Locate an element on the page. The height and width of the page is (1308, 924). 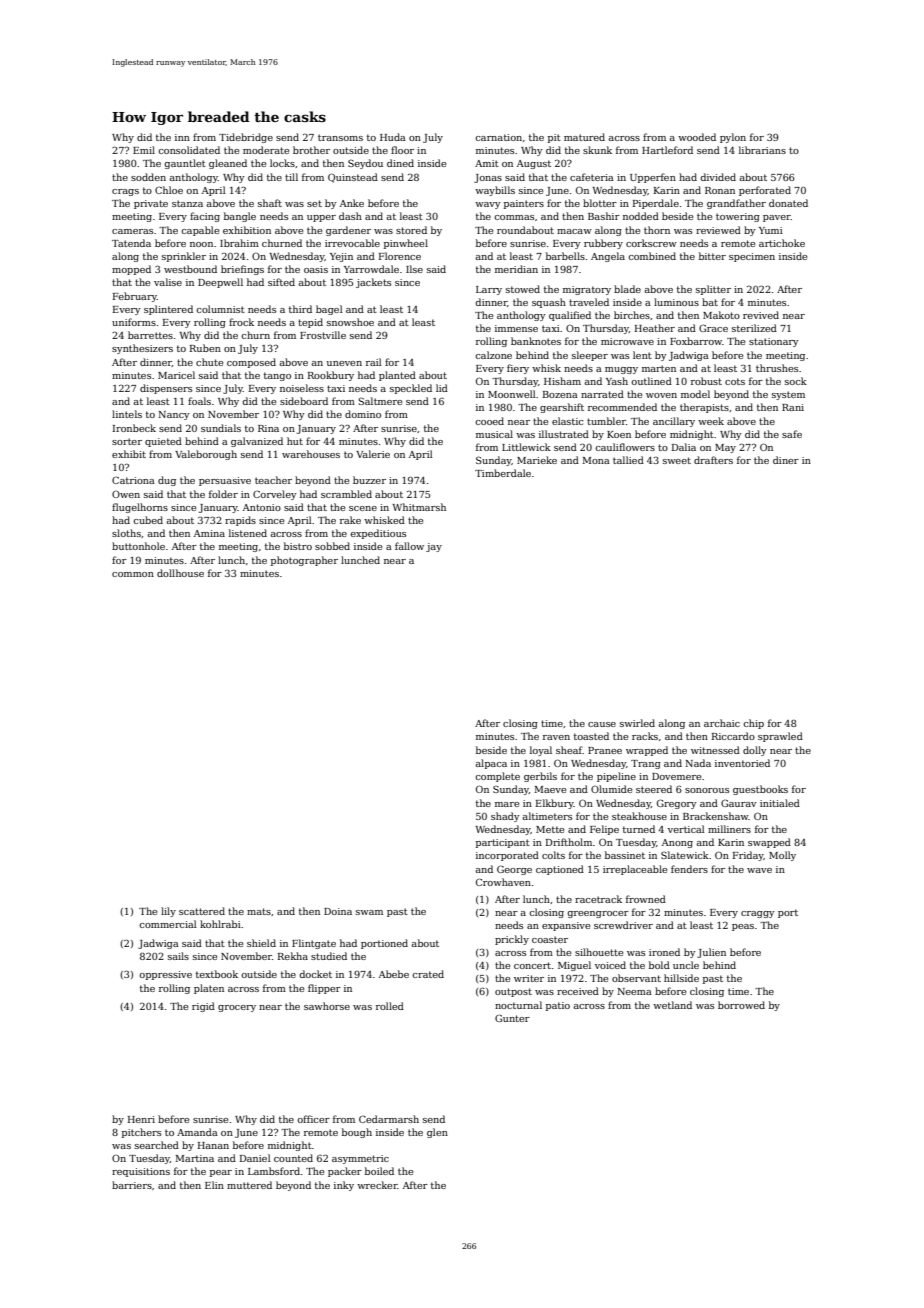
Valerie is located at coordinates (373, 454).
